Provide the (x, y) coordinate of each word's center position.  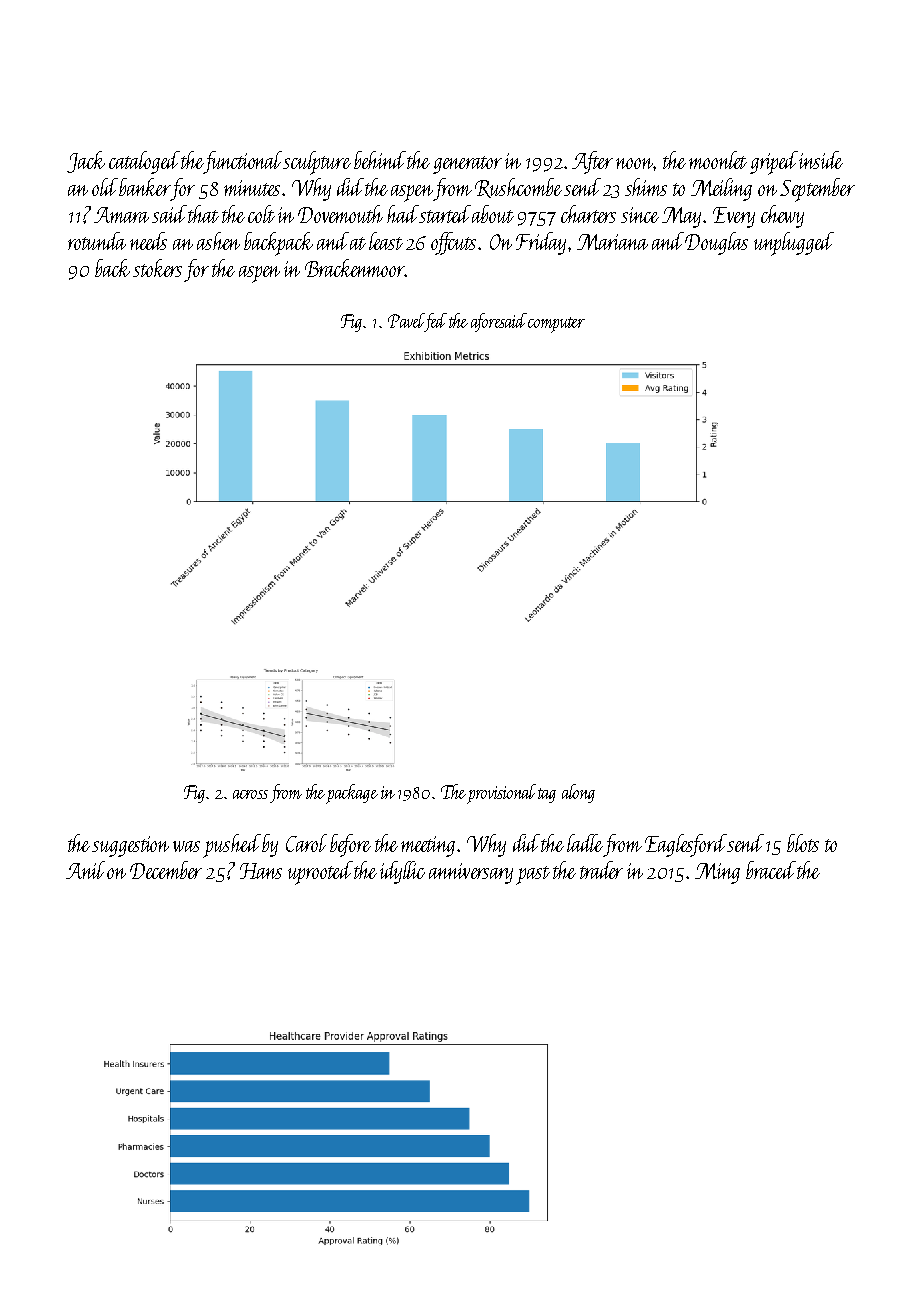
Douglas (716, 243)
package (352, 794)
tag (547, 795)
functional (244, 162)
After (592, 162)
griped (774, 163)
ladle (585, 843)
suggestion (130, 846)
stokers (157, 268)
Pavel (406, 320)
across (250, 794)
